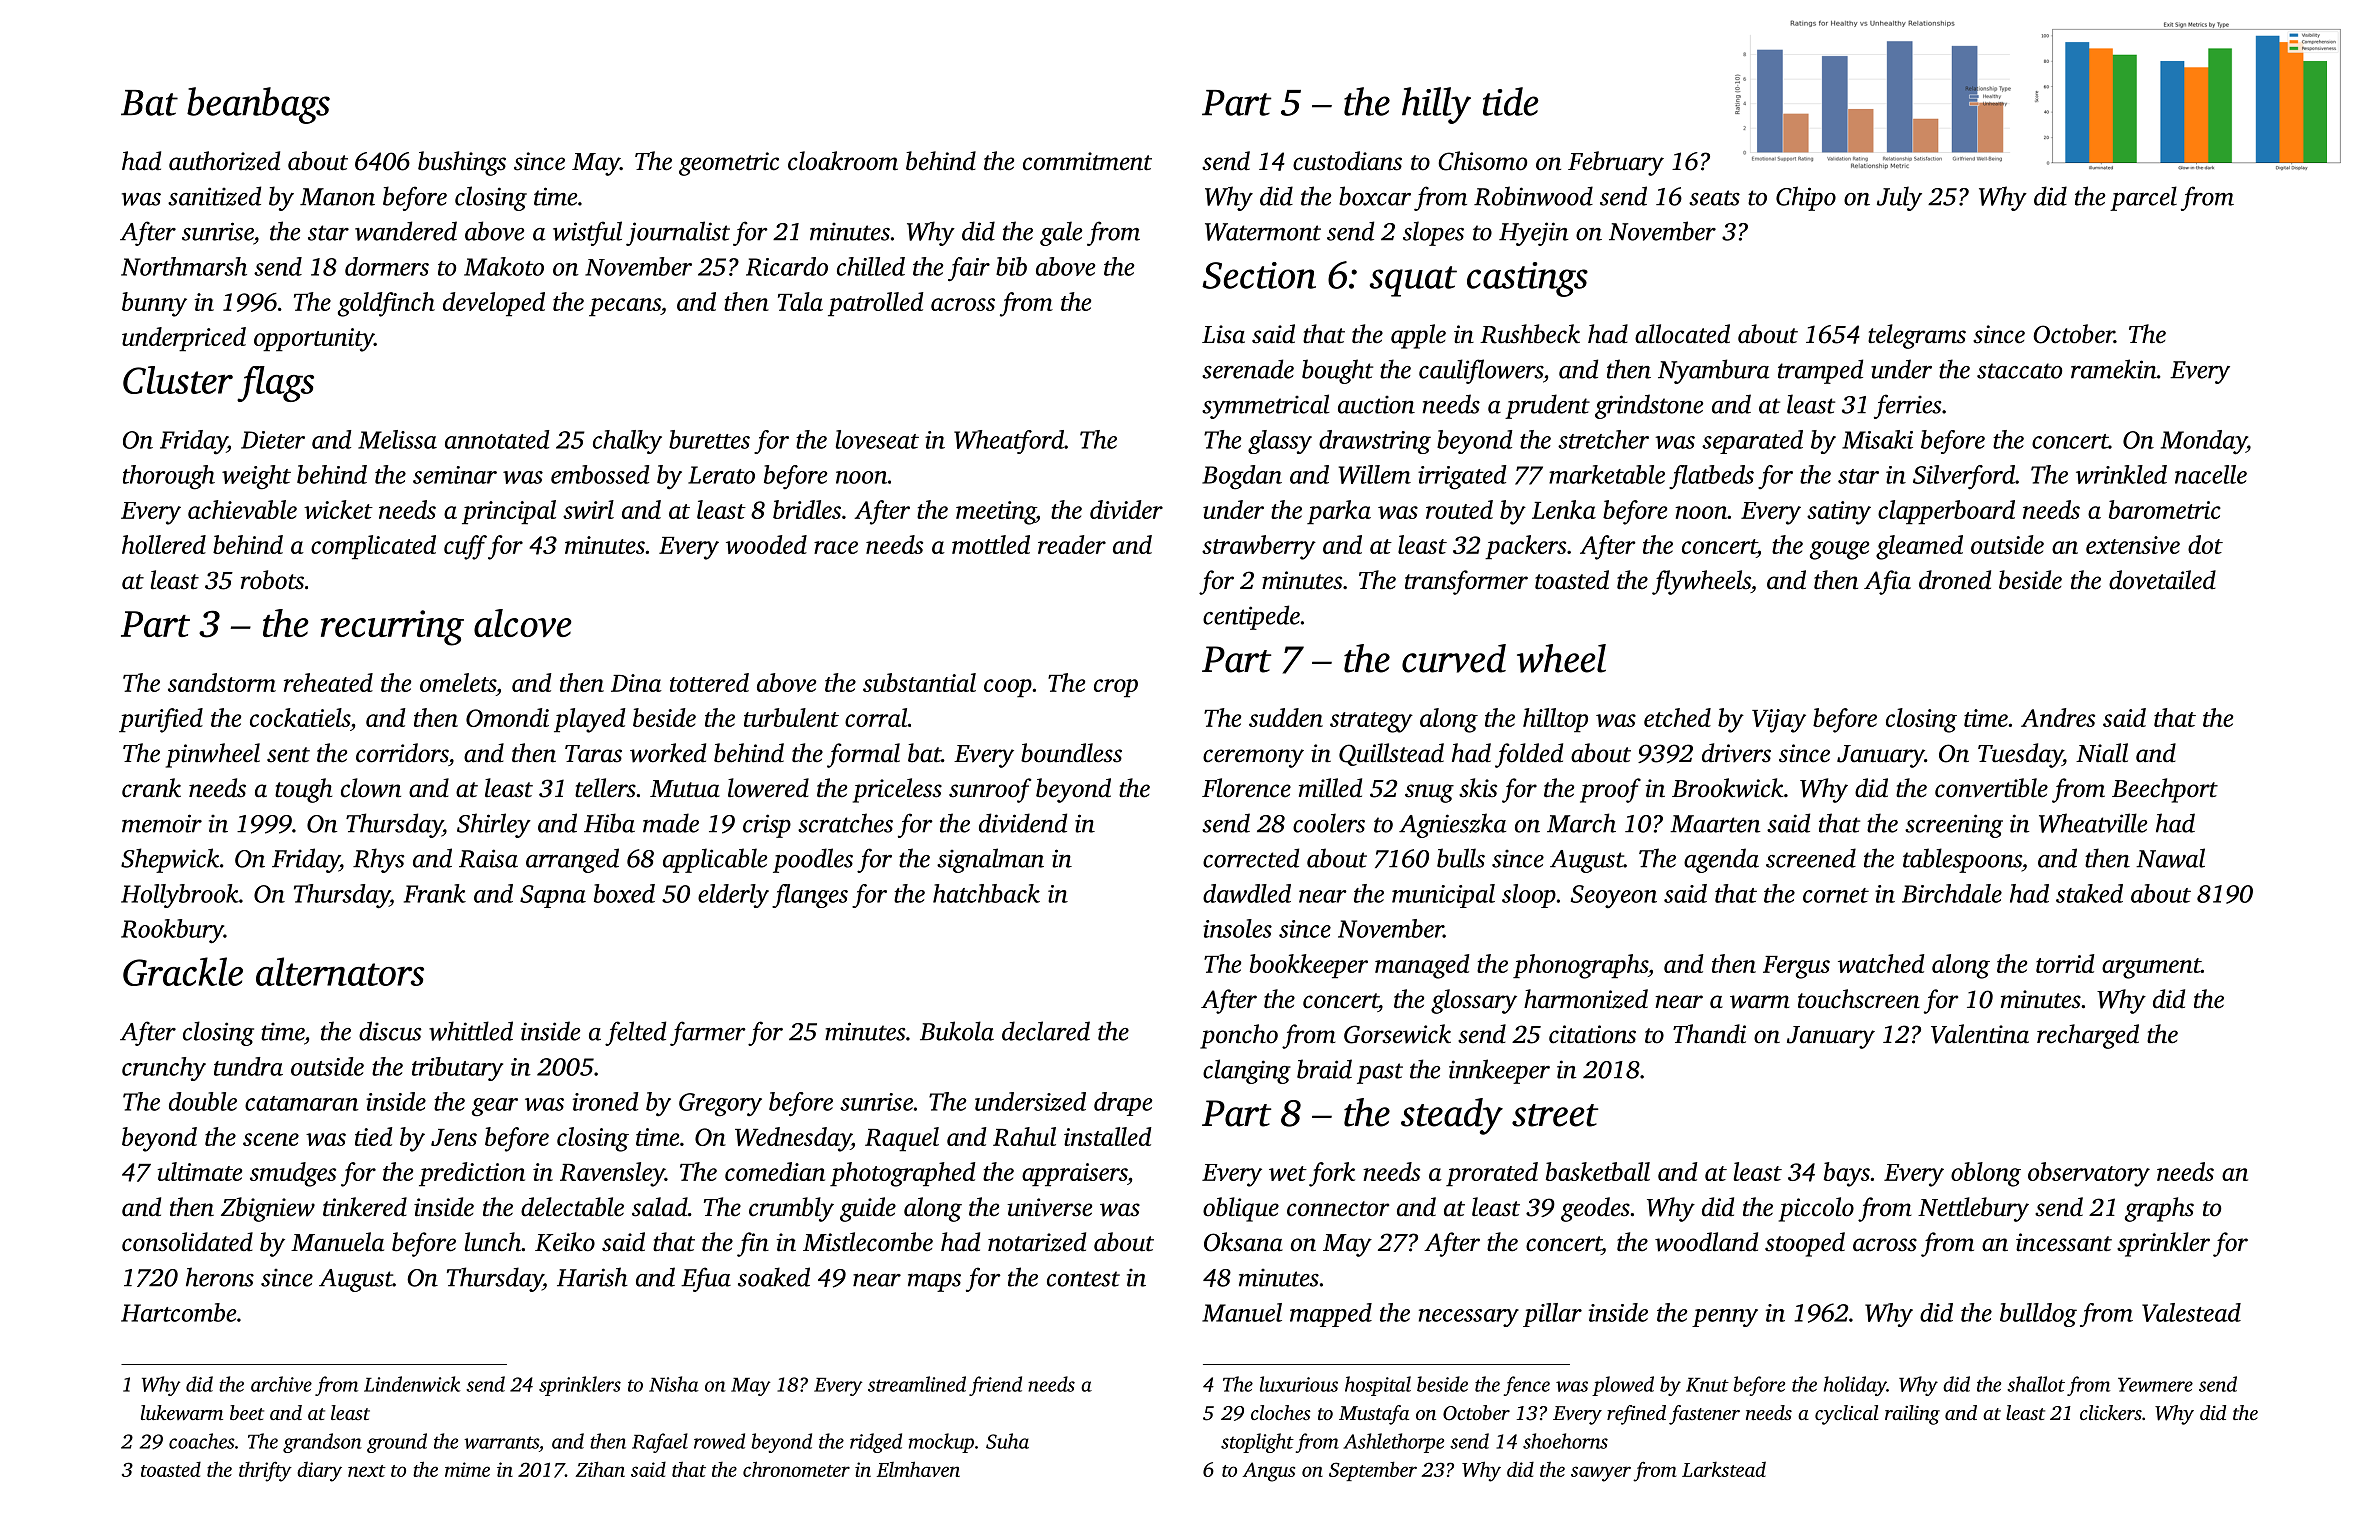 This screenshot has width=2380, height=1540. I want to click on beanbags, so click(258, 105).
